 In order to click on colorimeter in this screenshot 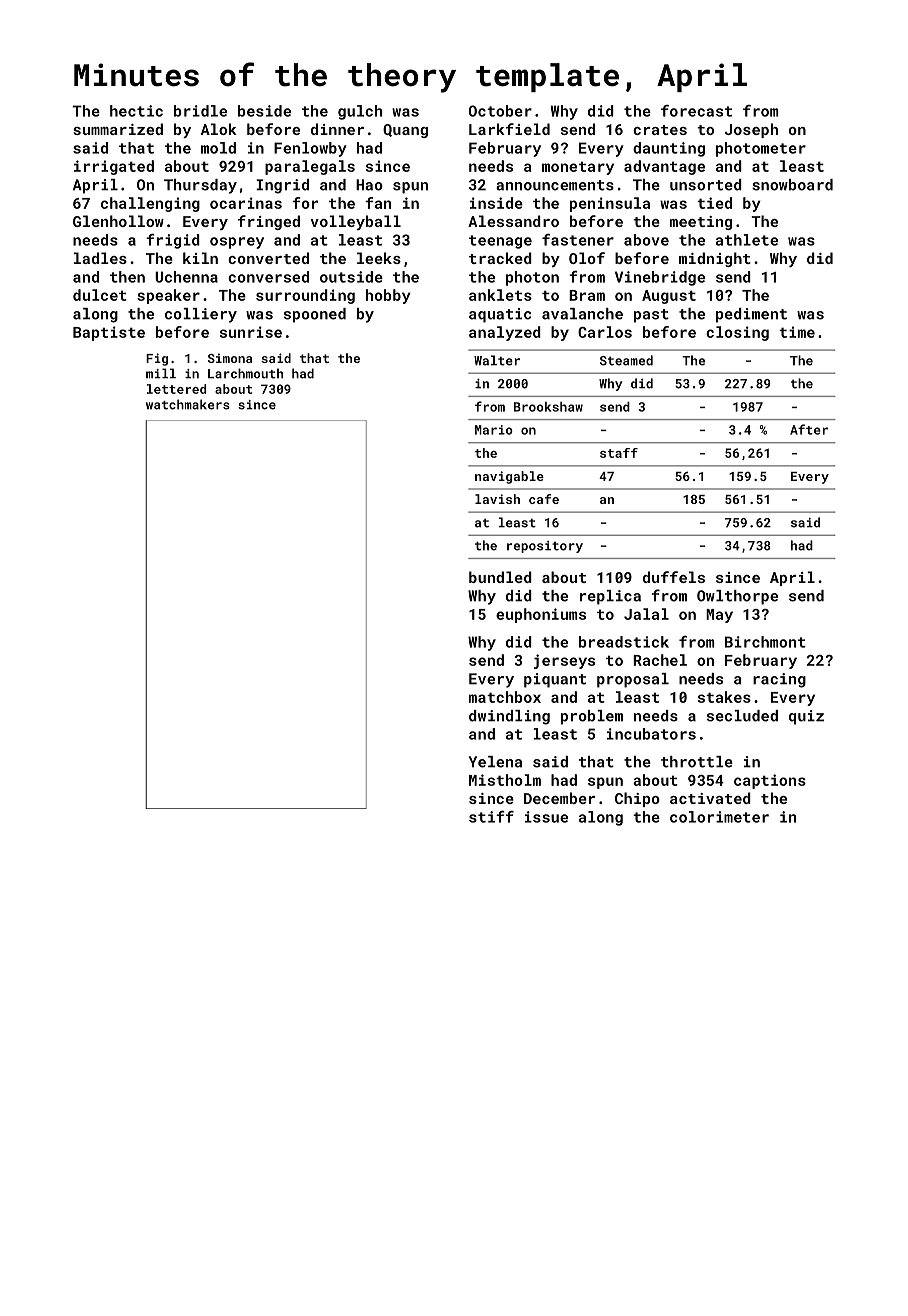, I will do `click(719, 817)`.
